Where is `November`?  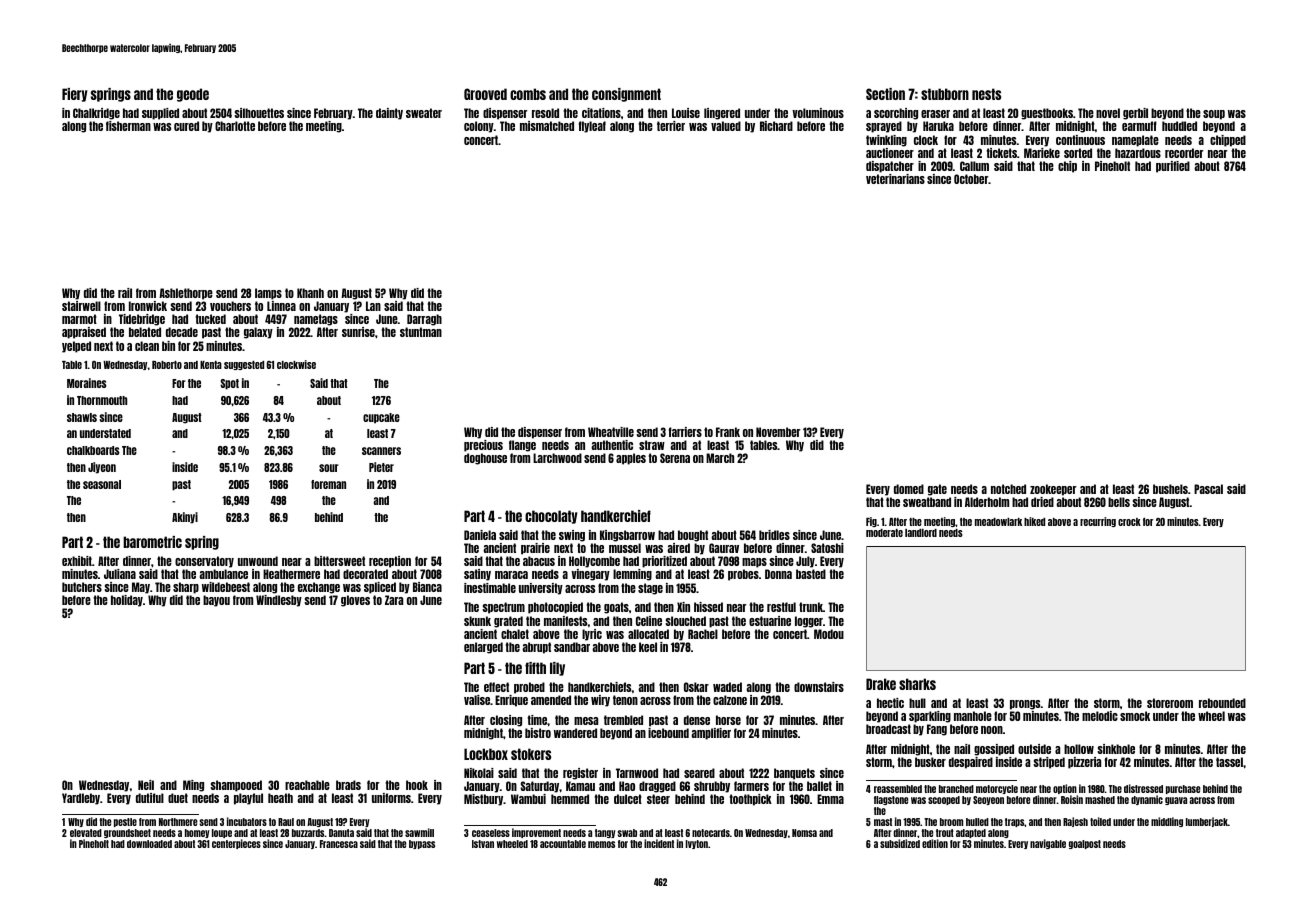
November is located at coordinates (778, 432).
